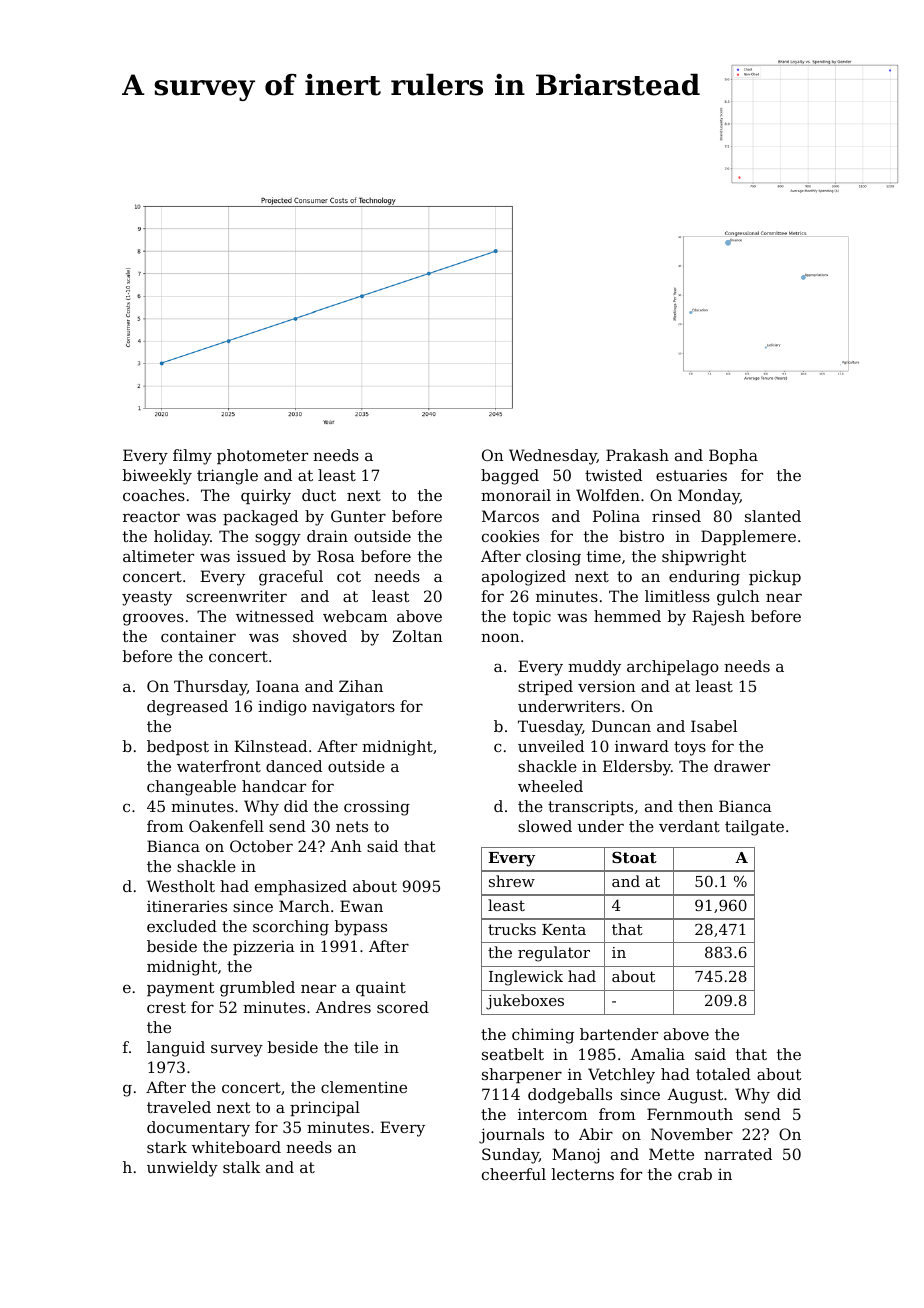 This screenshot has width=924, height=1308. Describe the element at coordinates (510, 477) in the screenshot. I see `bagged` at that location.
